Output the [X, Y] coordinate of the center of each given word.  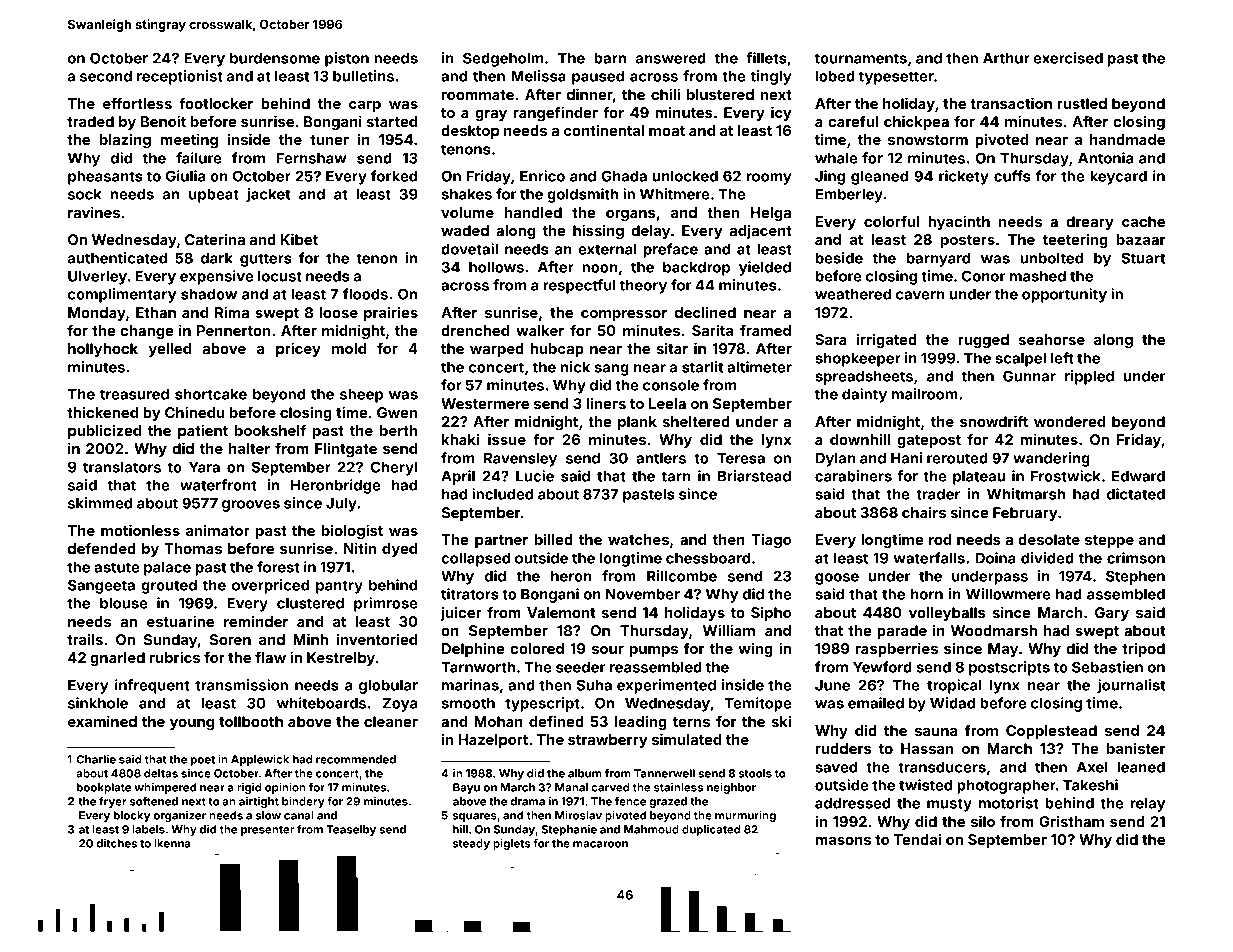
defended [102, 548]
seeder [581, 667]
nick [575, 367]
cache [1143, 221]
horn [927, 594]
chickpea [916, 122]
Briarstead [754, 476]
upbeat [214, 195]
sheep [361, 395]
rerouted [957, 458]
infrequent [152, 686]
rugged [983, 341]
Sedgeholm [503, 59]
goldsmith [582, 195]
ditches [116, 843]
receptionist [180, 77]
